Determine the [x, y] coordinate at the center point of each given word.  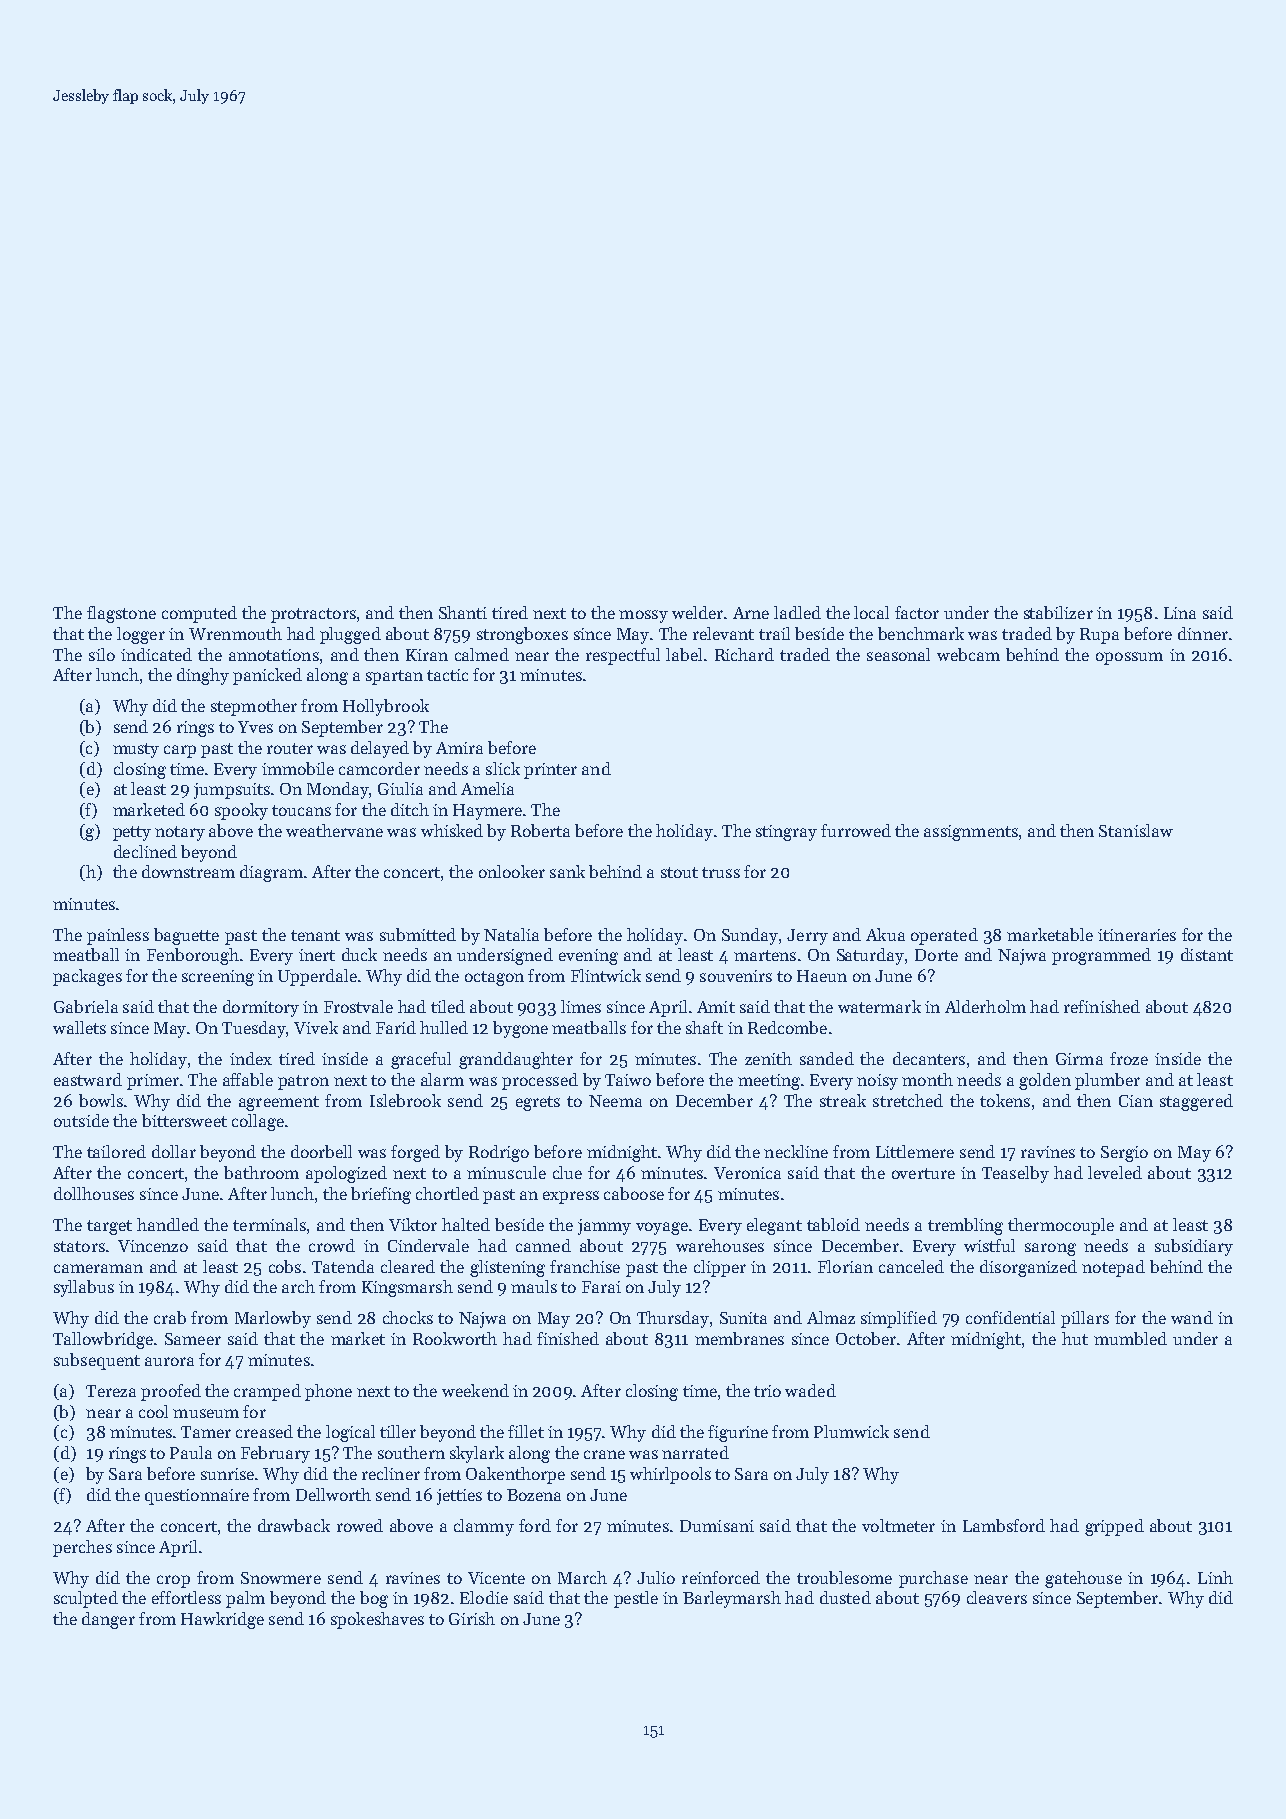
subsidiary [1194, 1247]
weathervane [334, 830]
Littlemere [915, 1151]
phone [328, 1392]
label [684, 654]
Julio [656, 1577]
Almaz [831, 1317]
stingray [786, 833]
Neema [615, 1101]
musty [136, 750]
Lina [1180, 613]
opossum [1129, 658]
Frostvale [358, 1006]
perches [82, 1548]
